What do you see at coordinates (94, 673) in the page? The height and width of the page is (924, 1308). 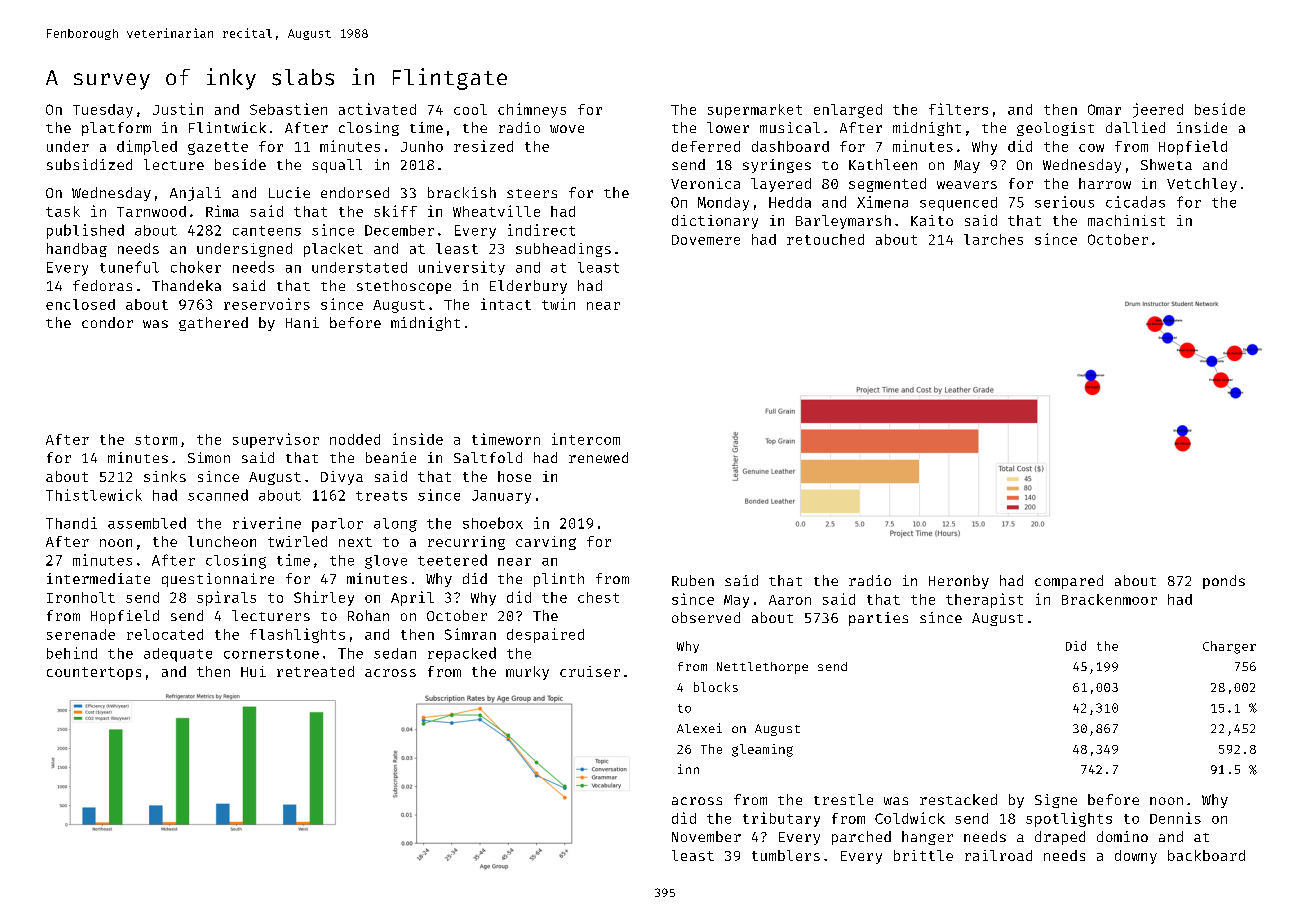 I see `countertops` at bounding box center [94, 673].
